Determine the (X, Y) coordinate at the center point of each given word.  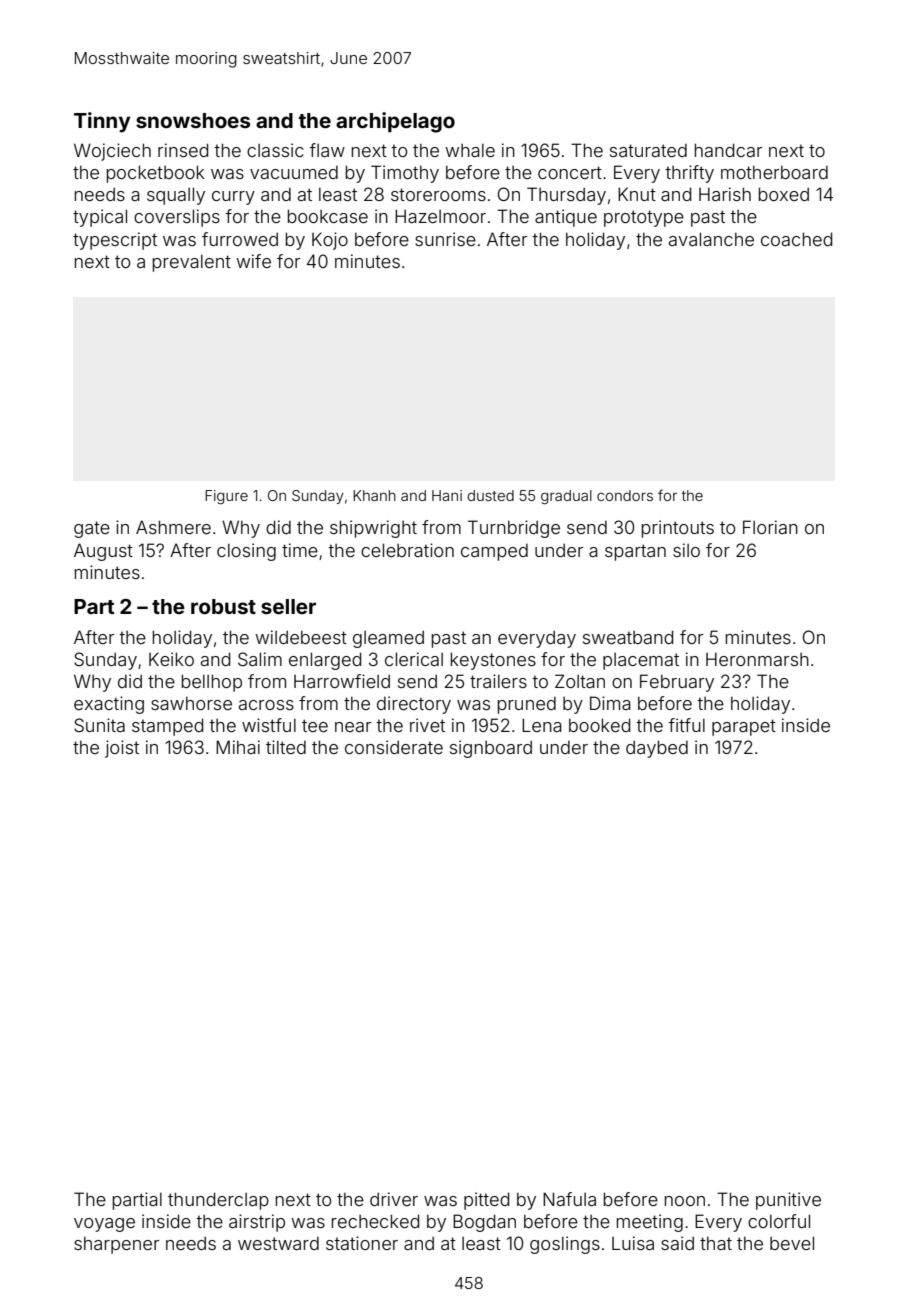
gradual (566, 497)
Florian (770, 527)
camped (494, 552)
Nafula (569, 1199)
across (266, 705)
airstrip (257, 1223)
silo (686, 550)
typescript (115, 241)
